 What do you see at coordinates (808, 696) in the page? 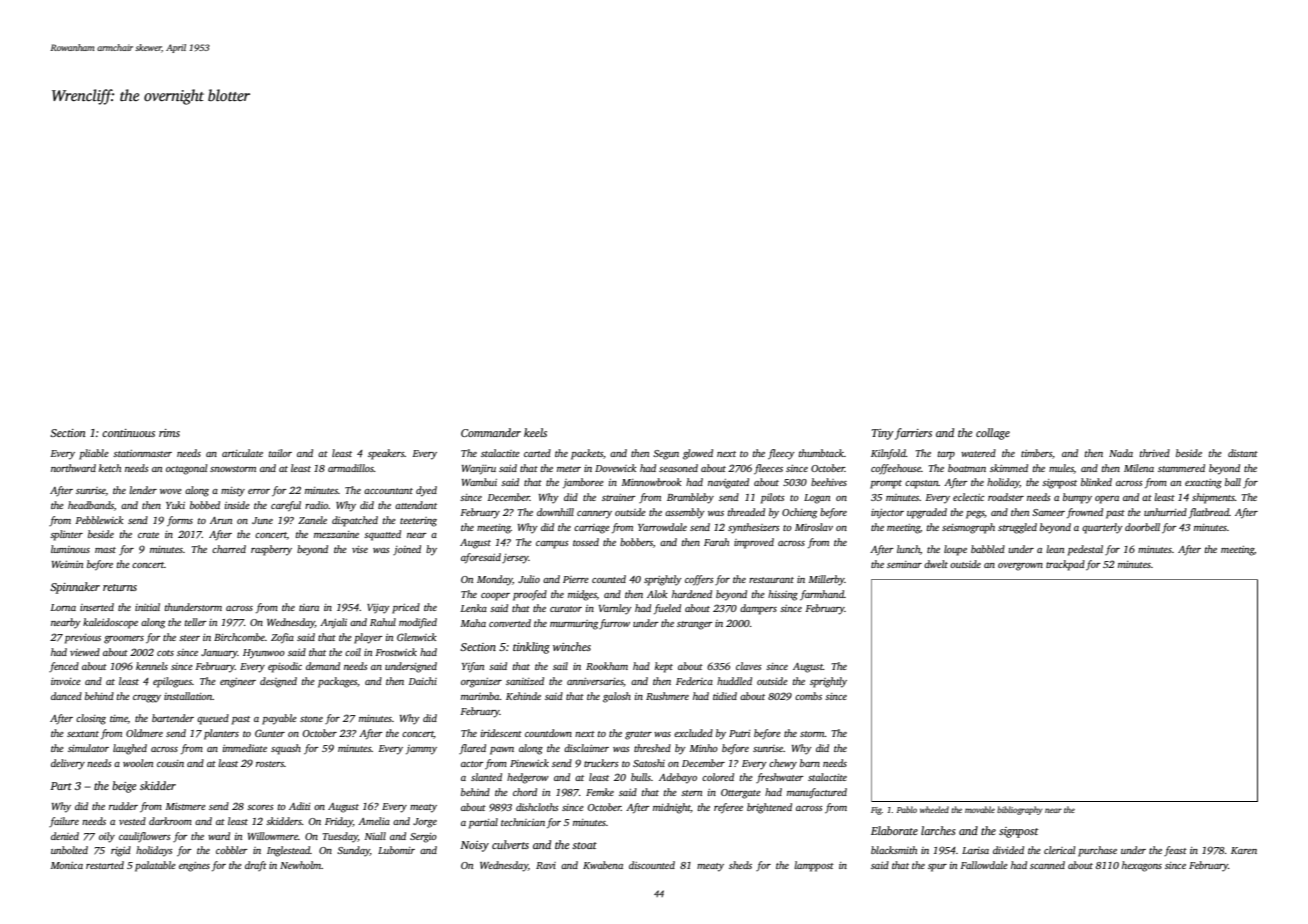
I see `combs` at bounding box center [808, 696].
